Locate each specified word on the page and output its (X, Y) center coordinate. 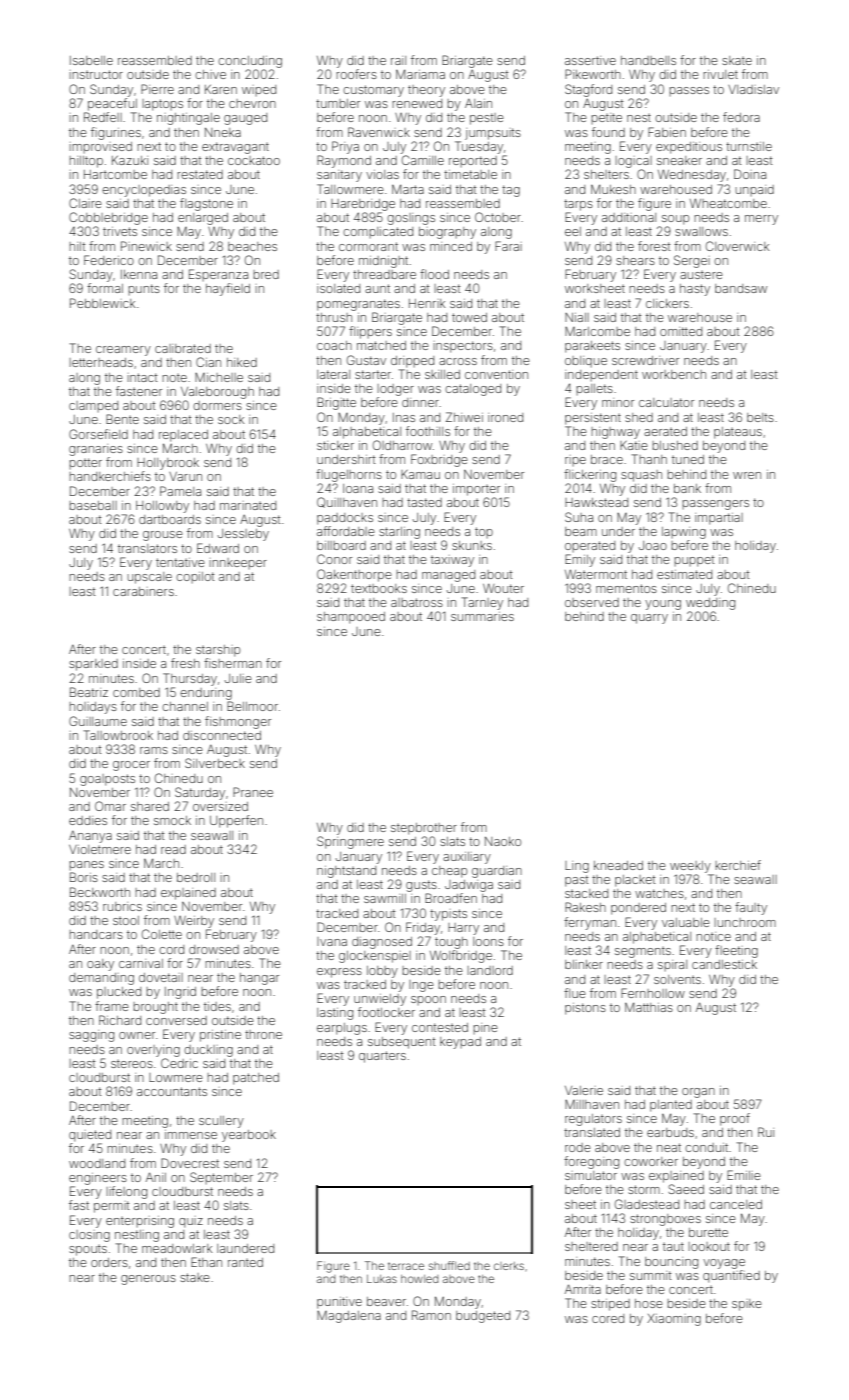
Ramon (431, 1315)
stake (195, 1277)
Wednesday (692, 175)
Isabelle (91, 60)
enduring (206, 694)
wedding (710, 604)
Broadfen (451, 898)
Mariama (420, 74)
